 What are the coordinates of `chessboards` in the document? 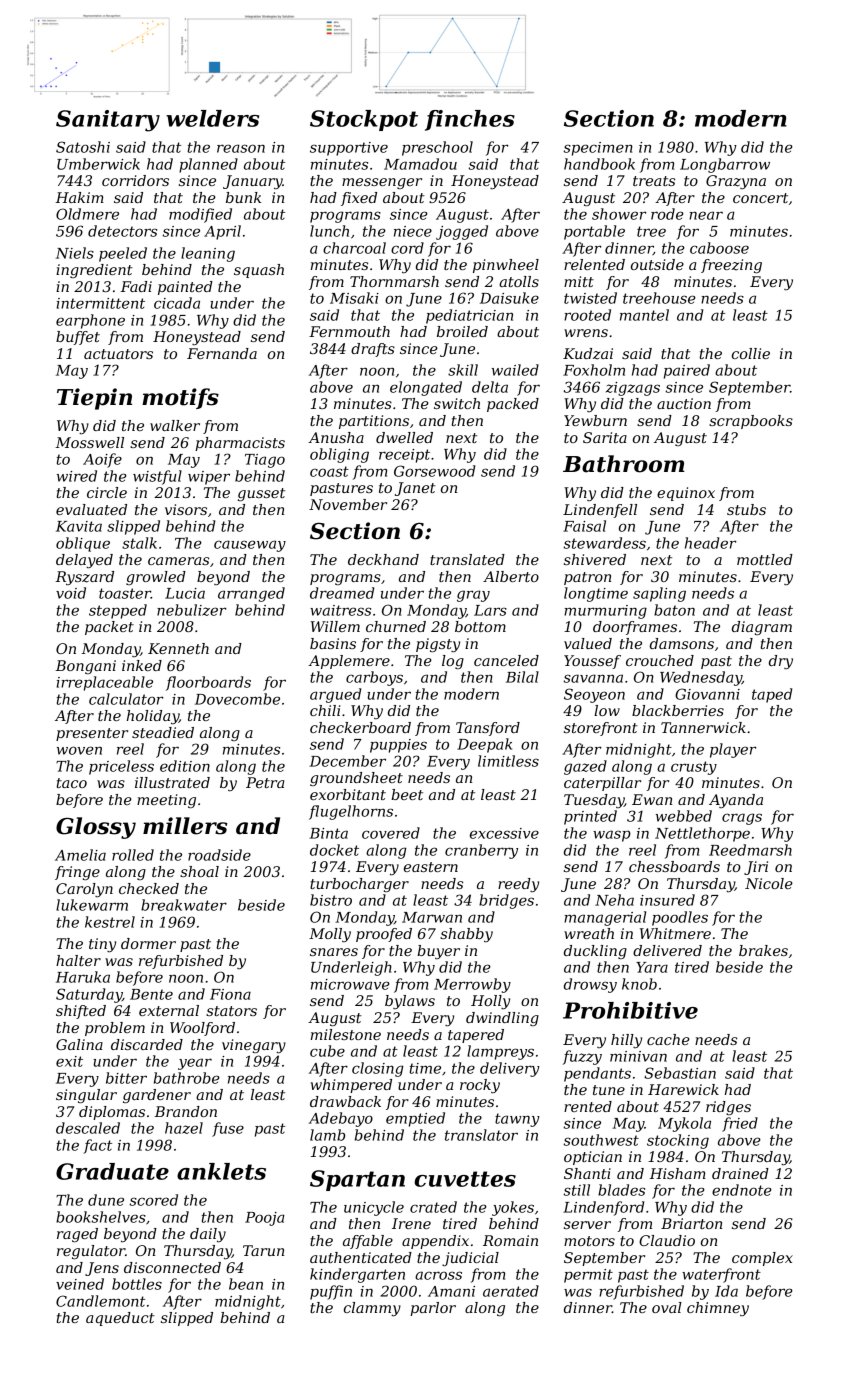 It's located at (674, 866).
